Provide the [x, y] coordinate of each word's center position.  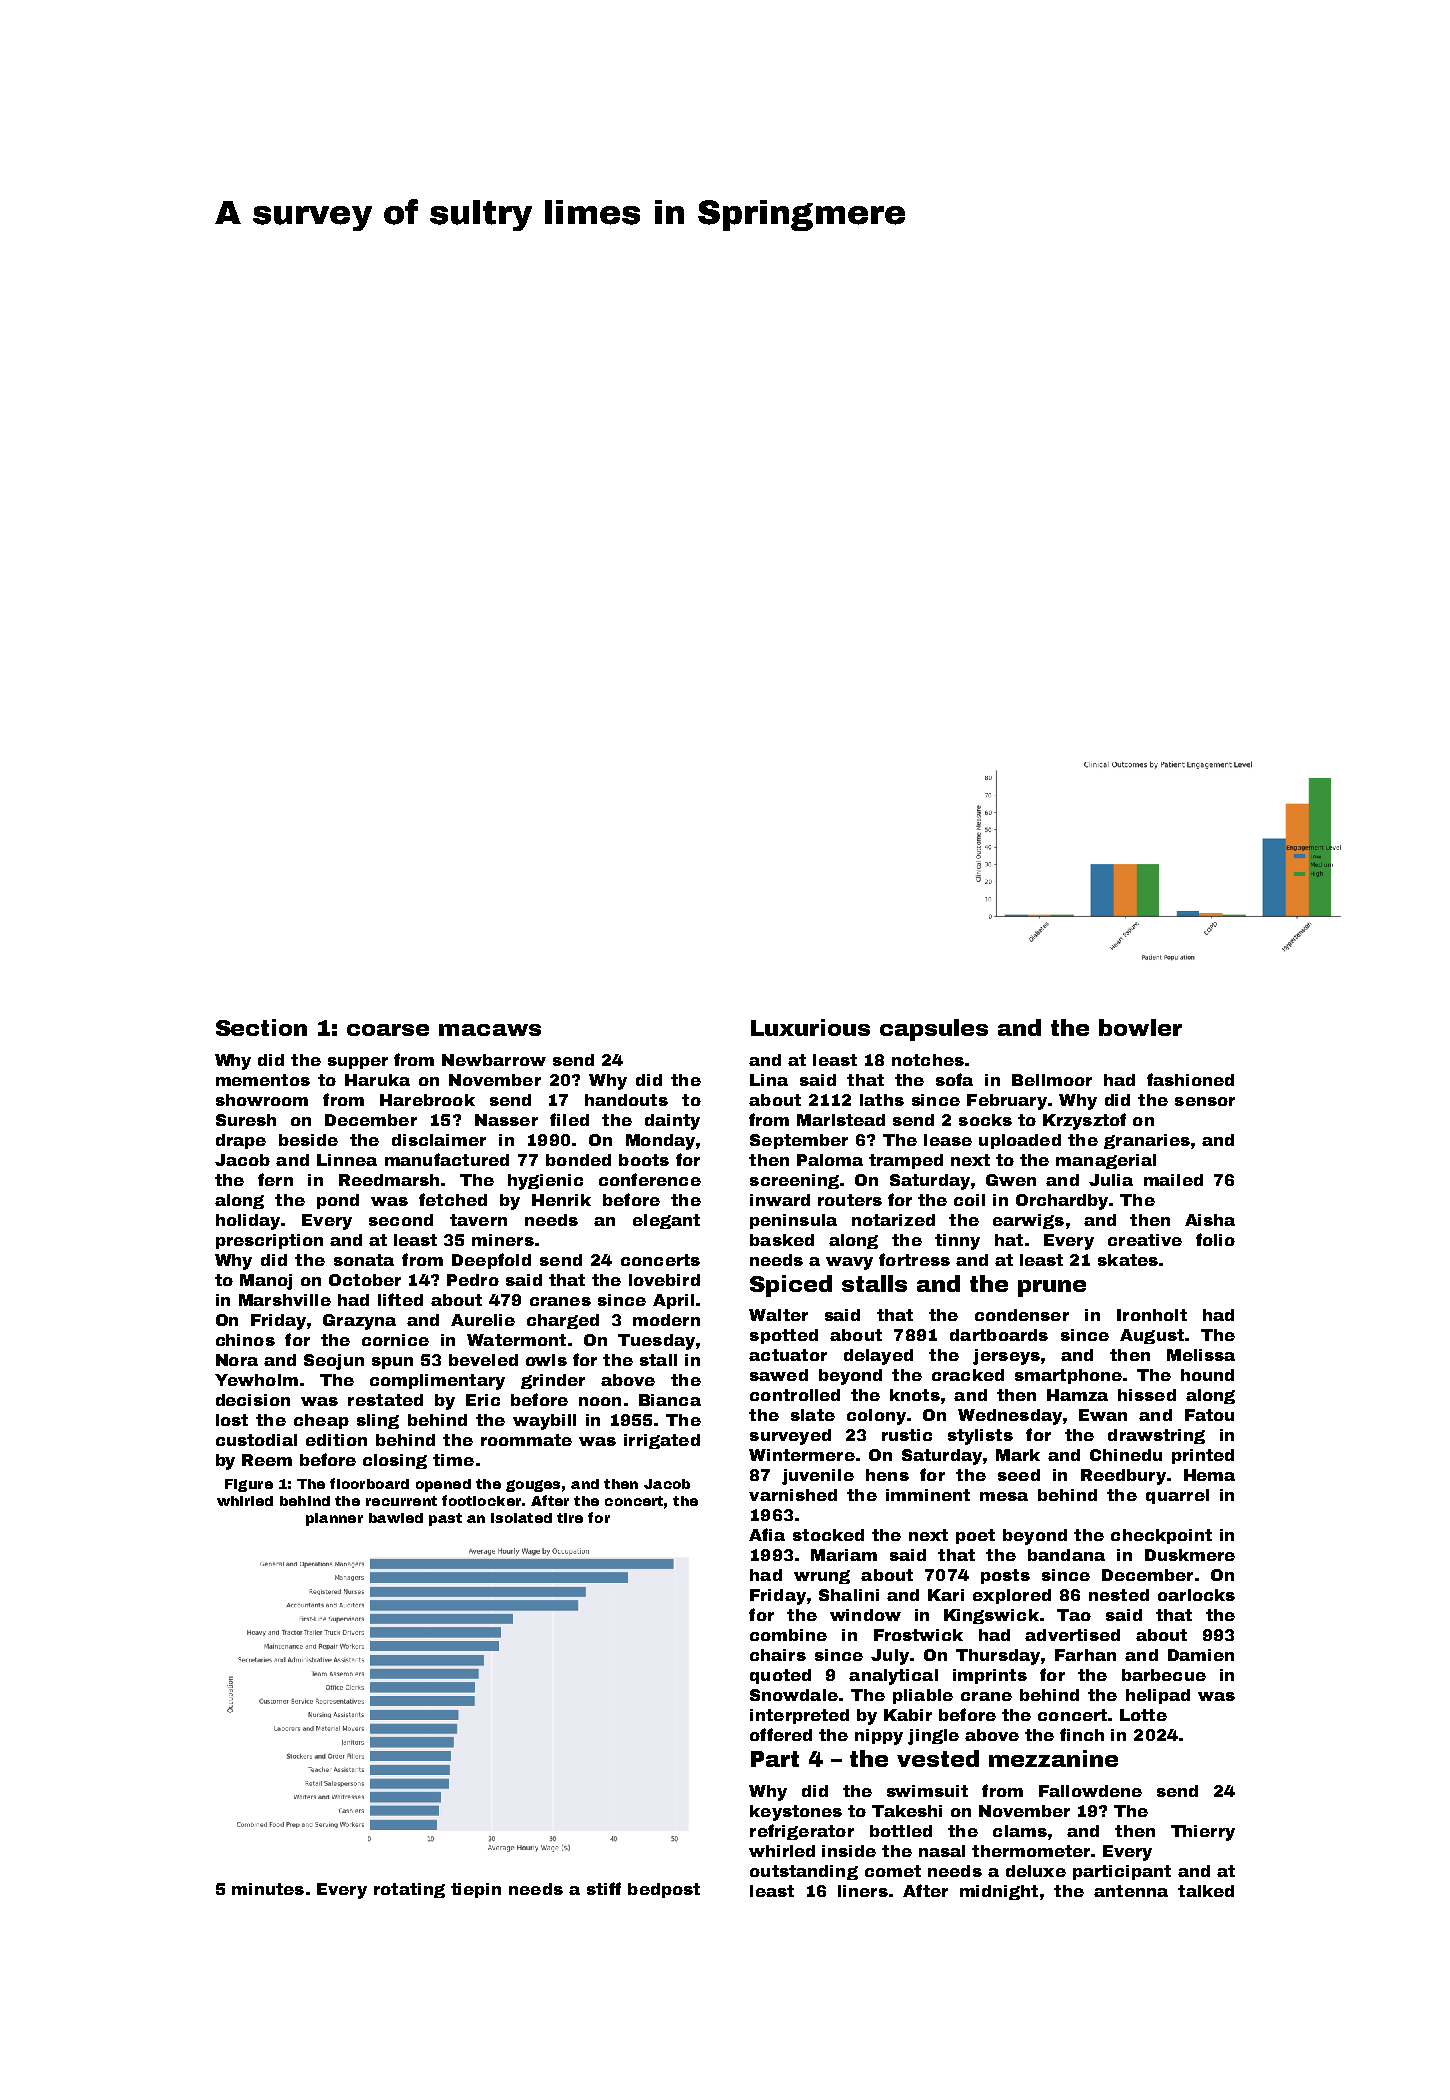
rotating [409, 1890]
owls [546, 1360]
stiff [604, 1888]
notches [928, 1060]
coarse [388, 1030]
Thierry [1203, 1833]
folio [1215, 1239]
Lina [769, 1080]
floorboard [369, 1483]
